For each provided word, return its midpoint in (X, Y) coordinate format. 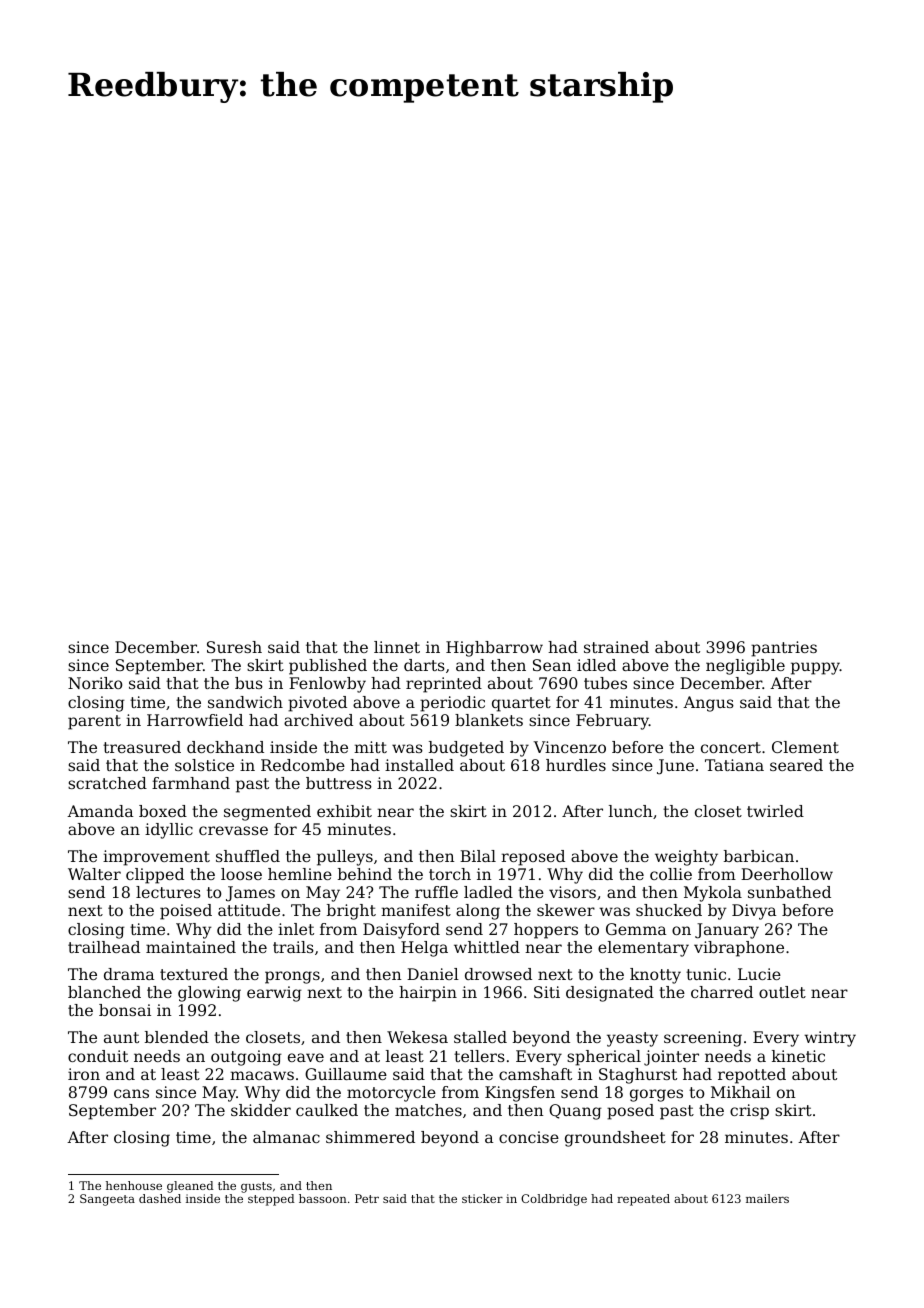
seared (796, 765)
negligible (745, 667)
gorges (656, 1095)
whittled (487, 947)
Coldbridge (554, 1200)
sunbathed (789, 892)
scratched (107, 783)
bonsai (125, 1010)
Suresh (234, 647)
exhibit (344, 811)
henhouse (134, 1185)
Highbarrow (494, 649)
